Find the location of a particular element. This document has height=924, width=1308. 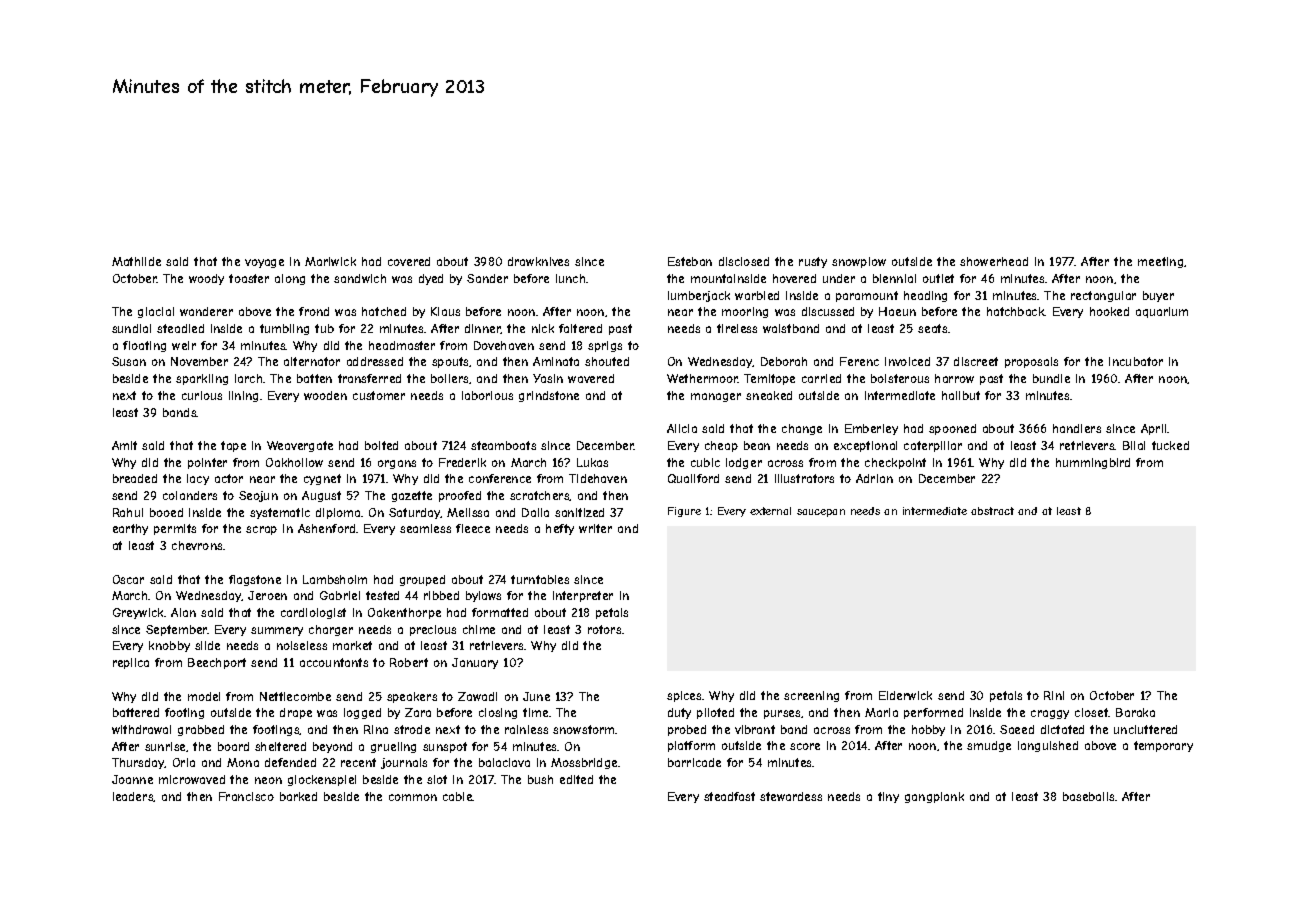

recent is located at coordinates (358, 762).
